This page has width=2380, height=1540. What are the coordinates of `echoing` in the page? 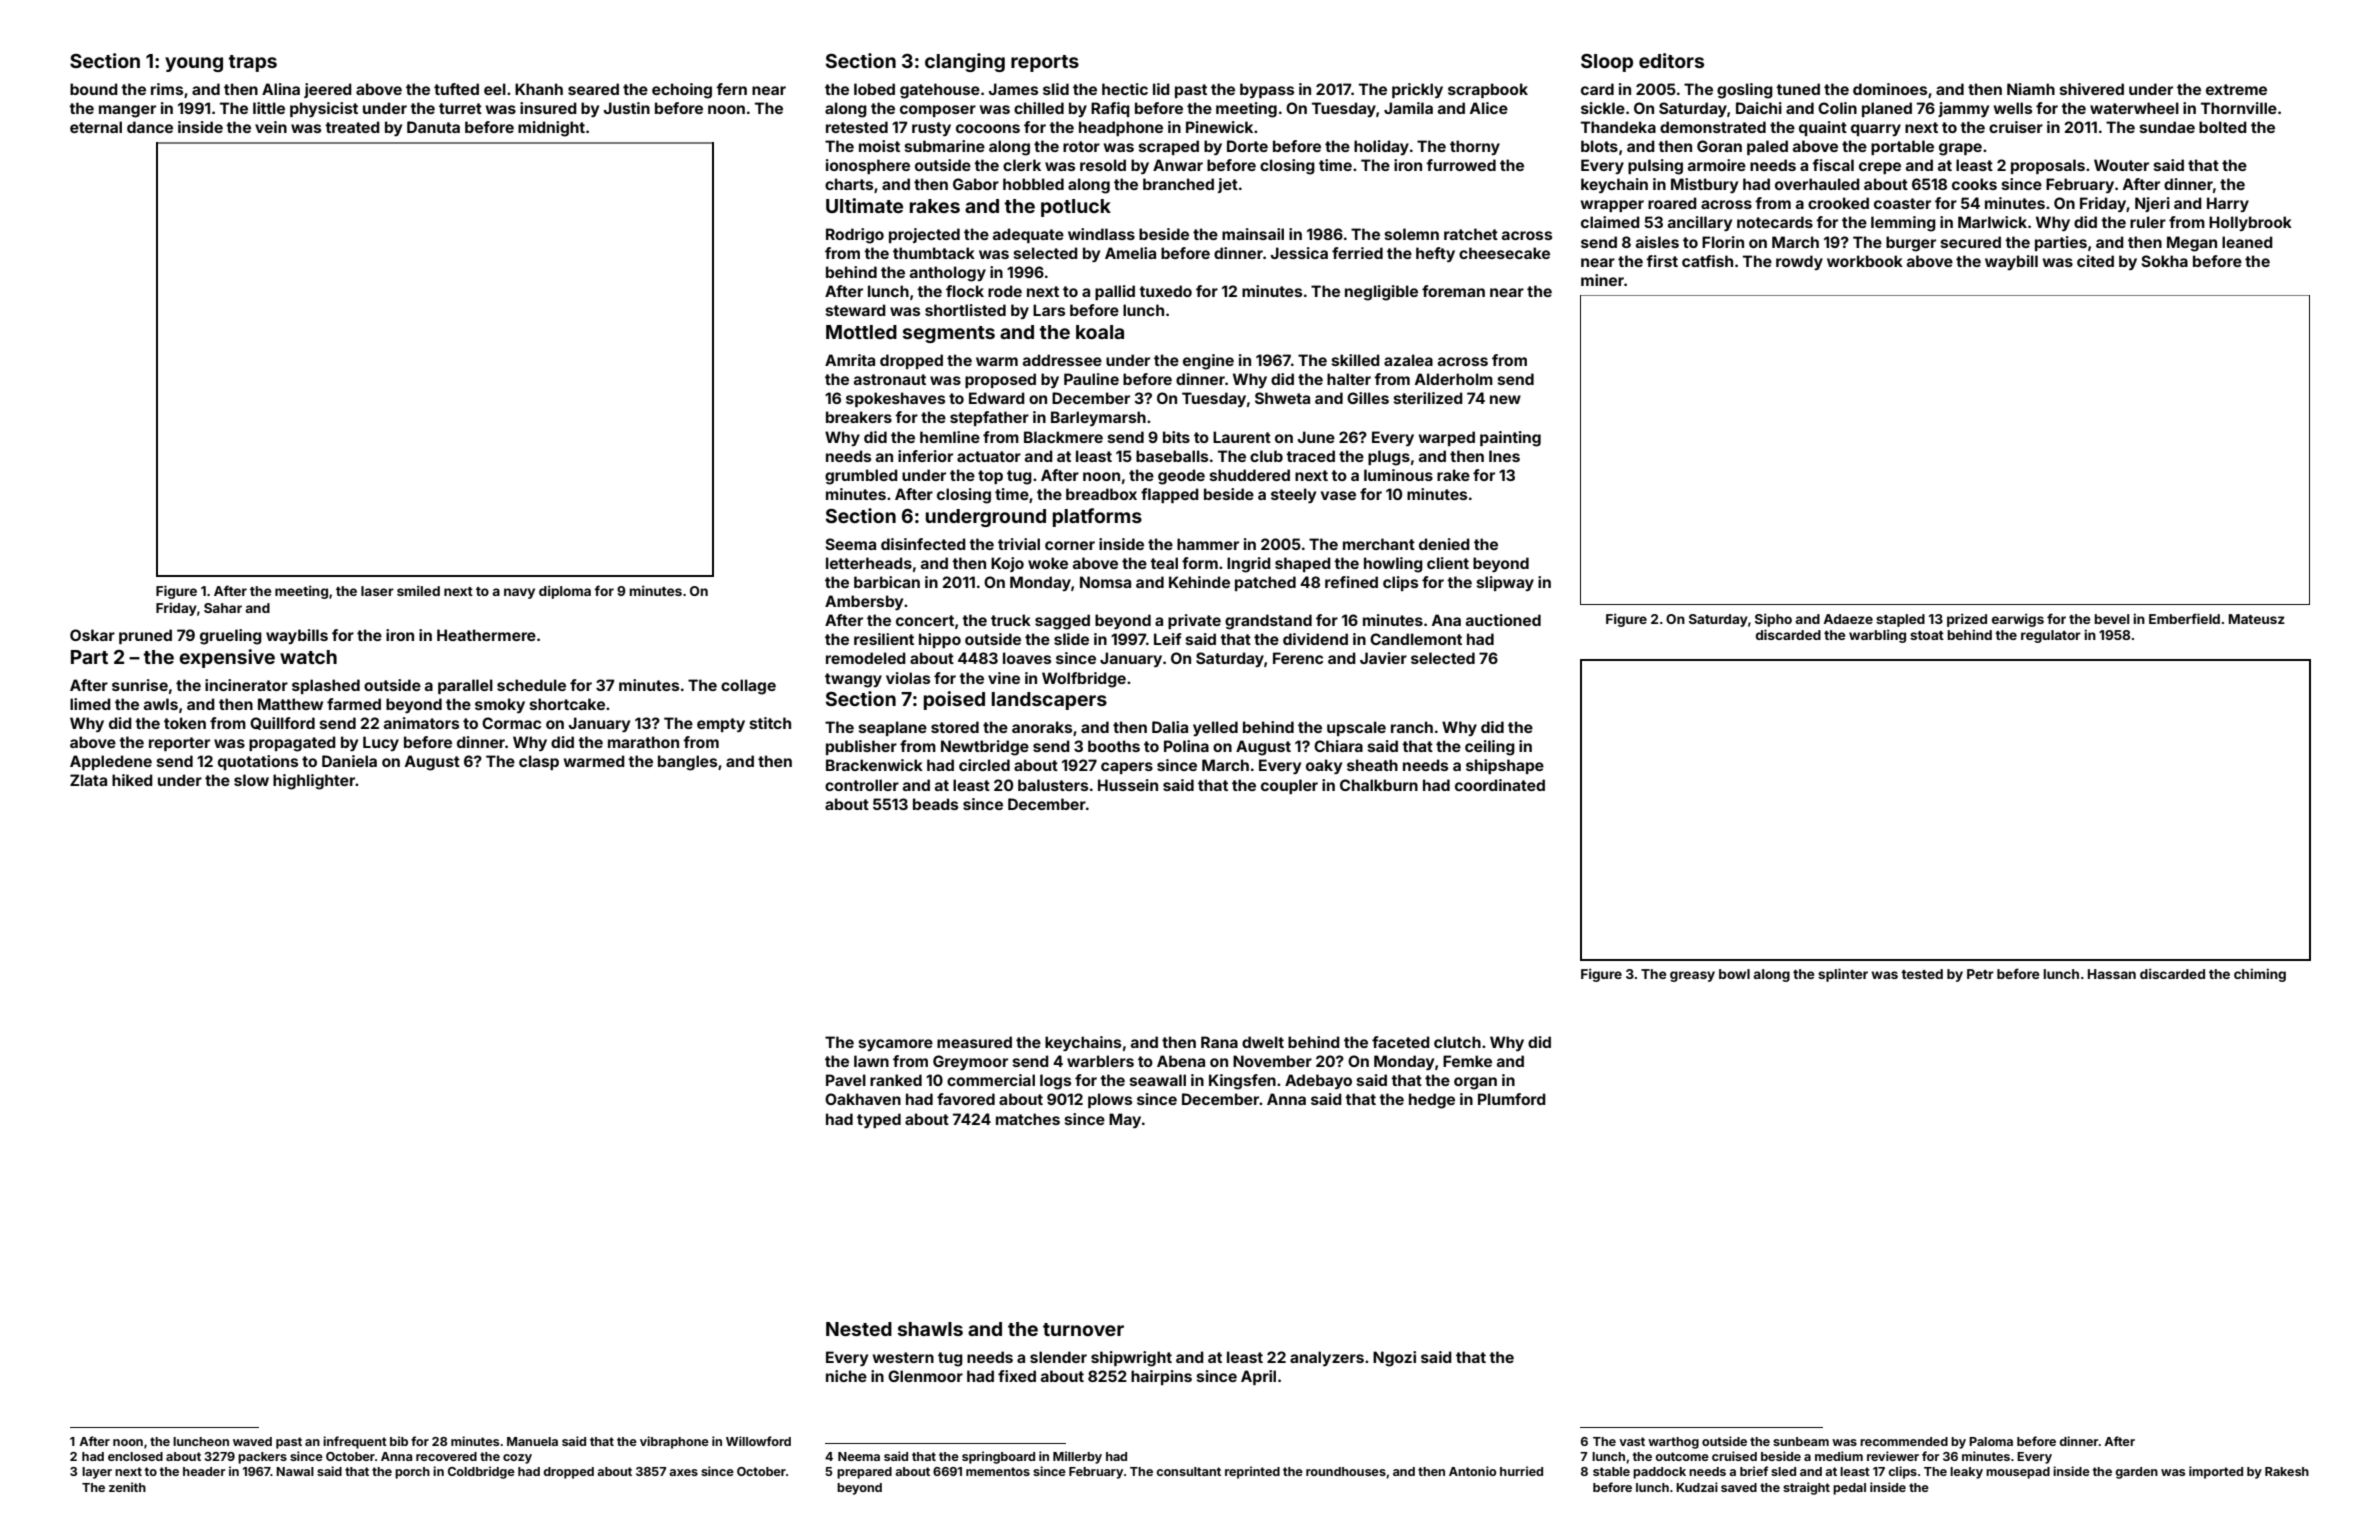 It's located at (682, 91).
